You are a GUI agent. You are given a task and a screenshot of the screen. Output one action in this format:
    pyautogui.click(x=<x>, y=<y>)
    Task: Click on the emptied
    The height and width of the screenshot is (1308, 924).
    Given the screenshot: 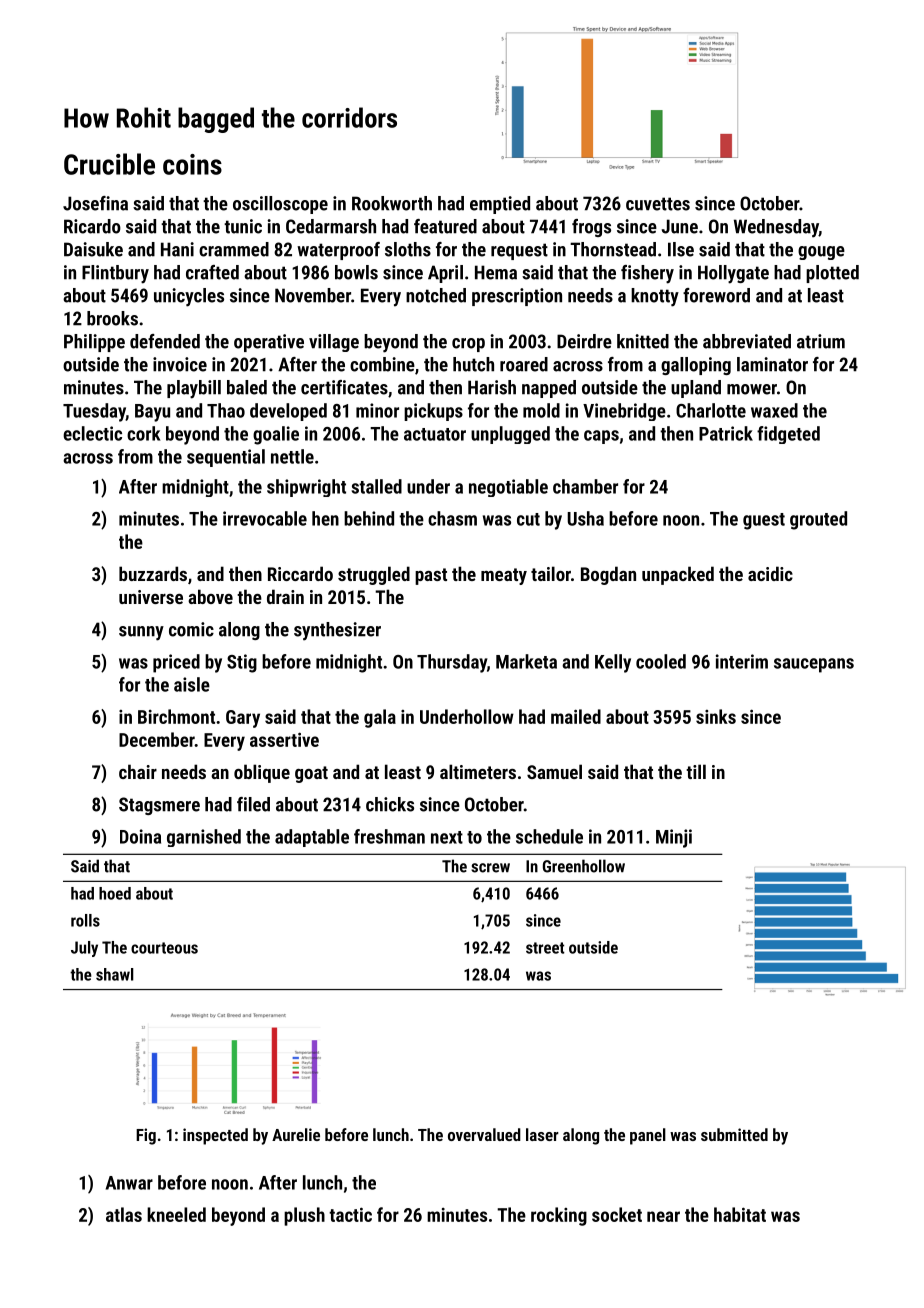 What is the action you would take?
    pyautogui.click(x=500, y=205)
